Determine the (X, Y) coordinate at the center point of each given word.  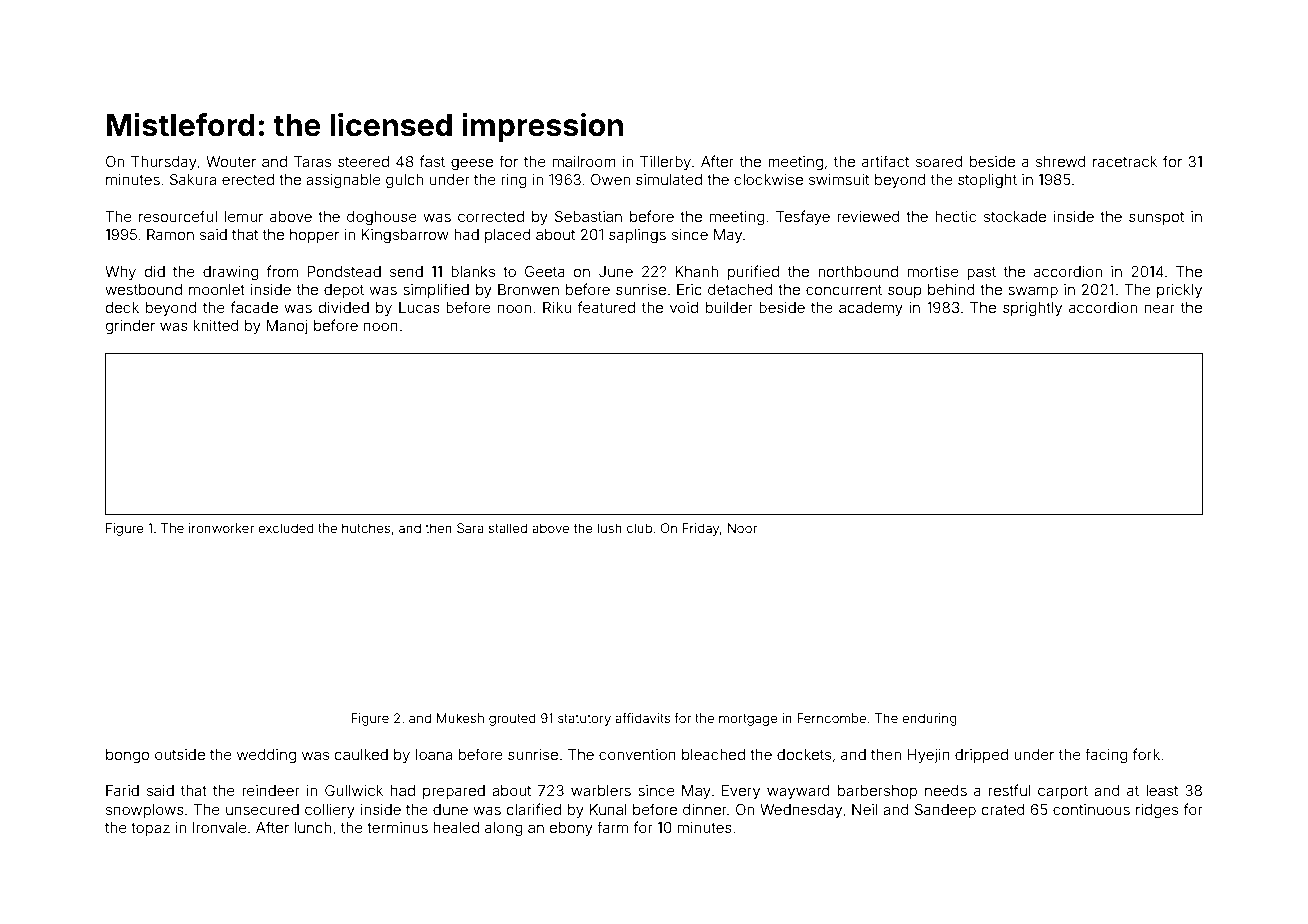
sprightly (1032, 309)
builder (729, 307)
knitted (216, 325)
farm (612, 827)
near (1160, 308)
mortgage (748, 720)
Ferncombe (831, 718)
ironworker (221, 528)
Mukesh (460, 718)
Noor (742, 528)
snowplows (145, 811)
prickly (1179, 291)
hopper (314, 236)
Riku (557, 307)
